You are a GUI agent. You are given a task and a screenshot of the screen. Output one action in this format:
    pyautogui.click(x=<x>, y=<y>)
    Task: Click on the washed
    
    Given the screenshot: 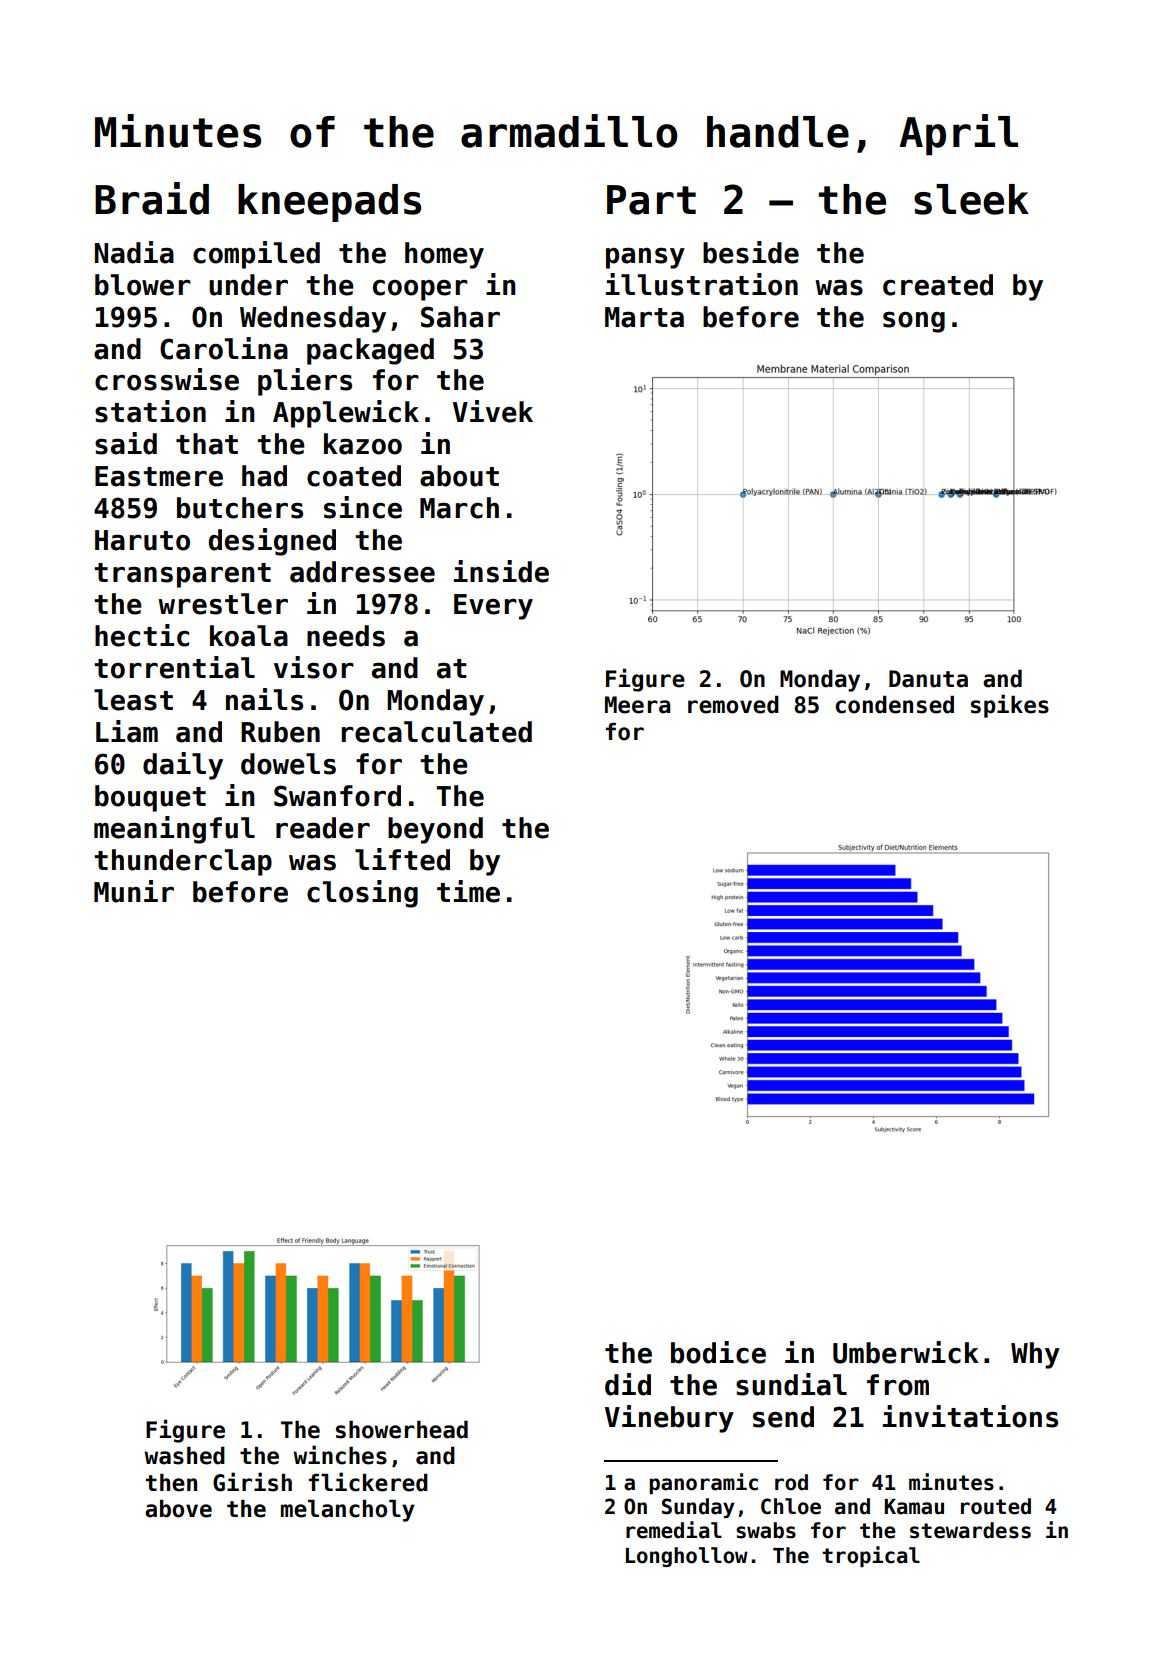 What is the action you would take?
    pyautogui.click(x=184, y=1456)
